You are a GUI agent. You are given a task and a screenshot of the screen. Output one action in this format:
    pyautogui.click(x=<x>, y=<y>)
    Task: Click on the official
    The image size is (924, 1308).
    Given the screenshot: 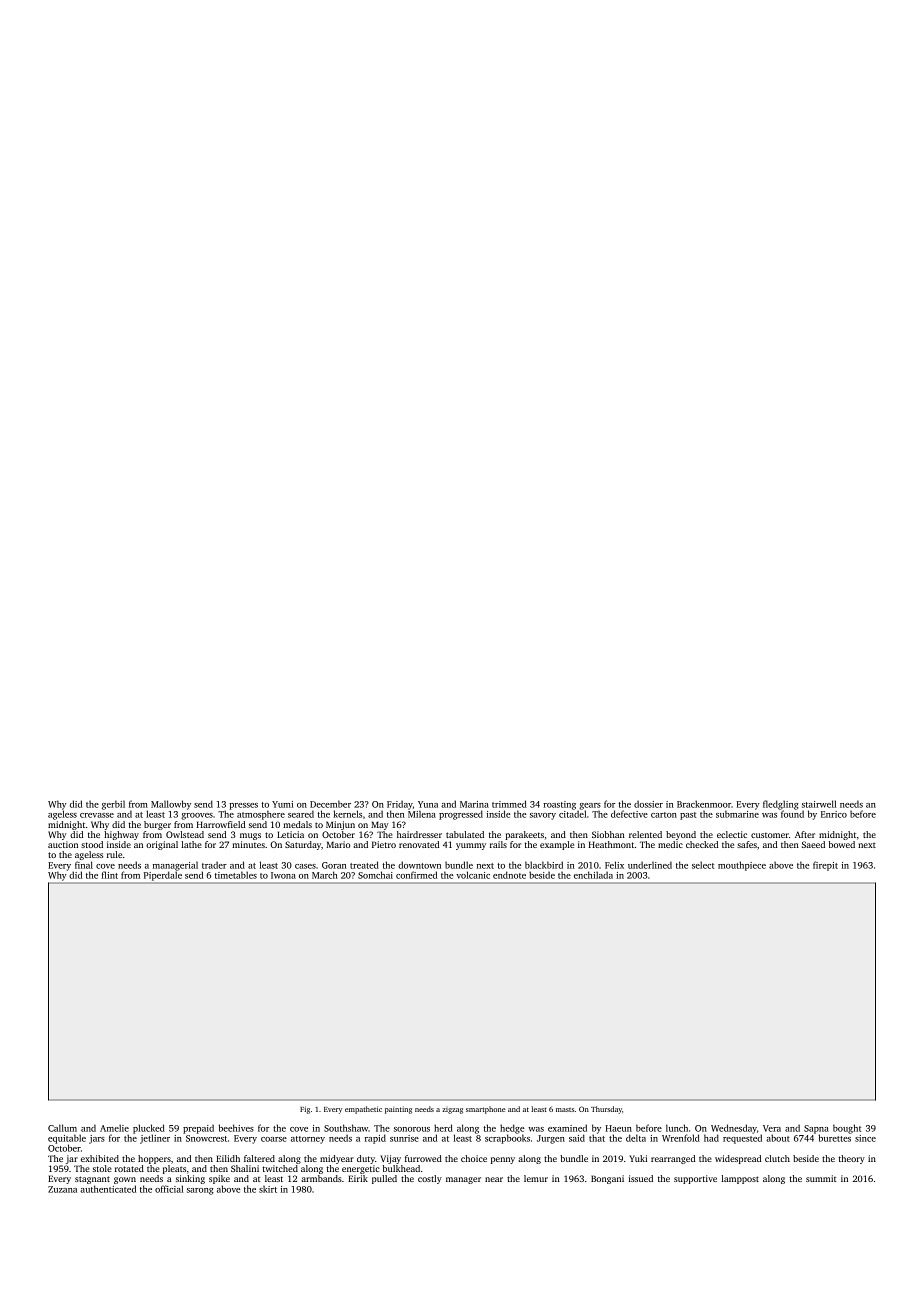 What is the action you would take?
    pyautogui.click(x=169, y=1189)
